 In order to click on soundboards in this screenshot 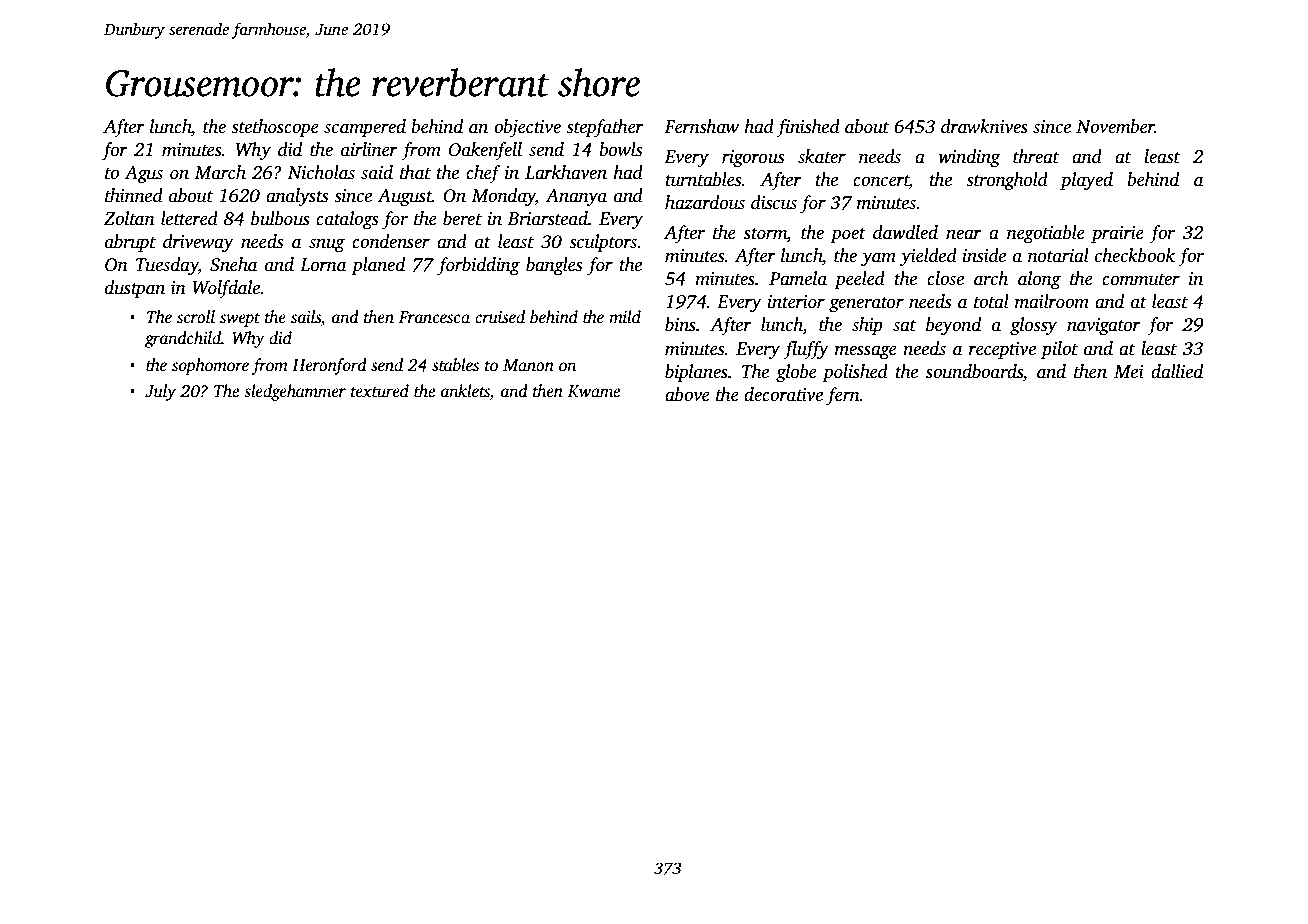, I will do `click(974, 371)`.
